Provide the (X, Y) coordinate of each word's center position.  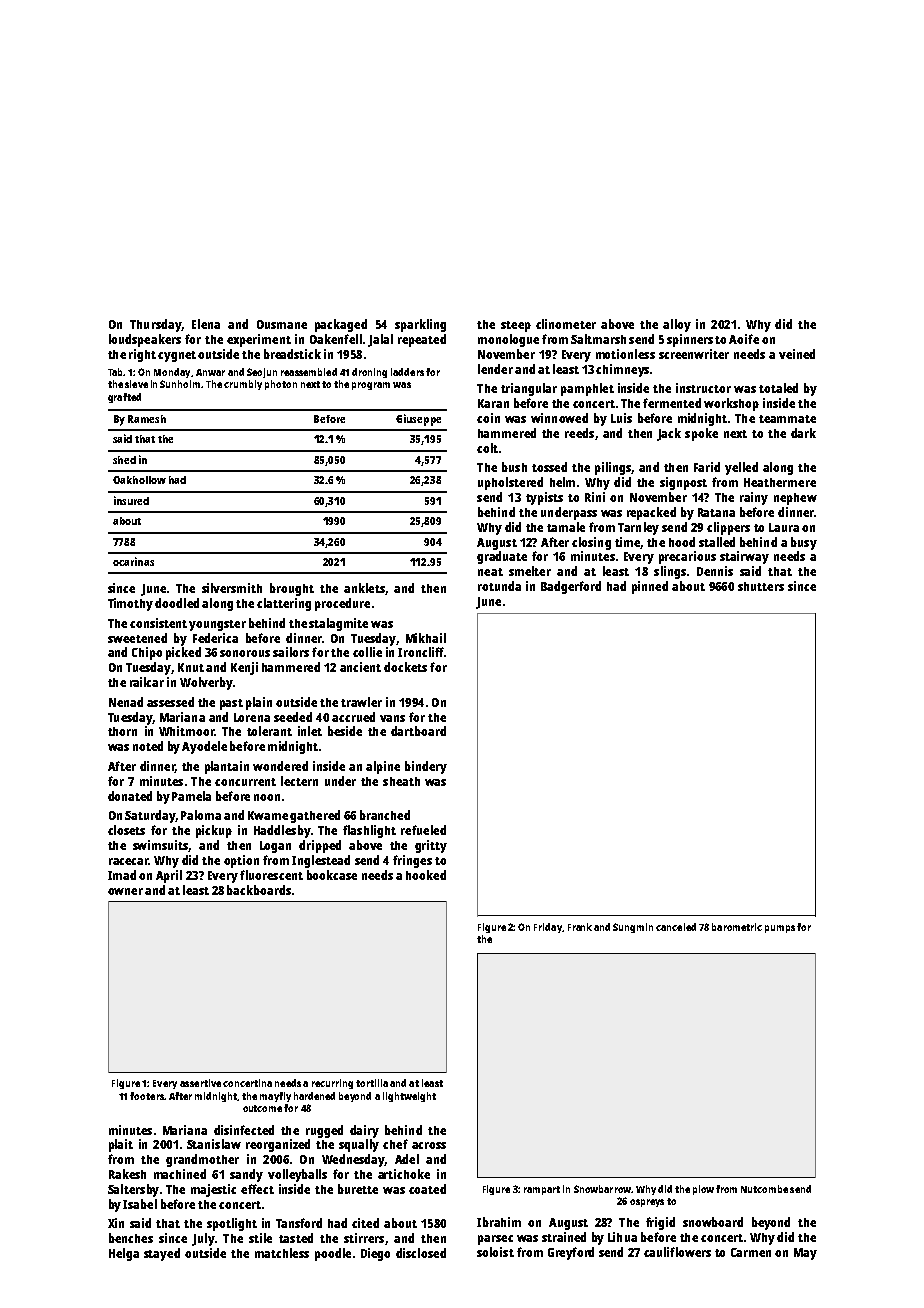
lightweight (409, 1097)
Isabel (140, 1204)
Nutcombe (764, 1189)
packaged (341, 325)
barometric (737, 927)
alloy (677, 325)
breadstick (292, 354)
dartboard (418, 731)
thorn (122, 731)
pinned (650, 587)
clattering (284, 604)
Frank (580, 927)
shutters (761, 586)
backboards (259, 890)
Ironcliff (421, 652)
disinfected (244, 1130)
